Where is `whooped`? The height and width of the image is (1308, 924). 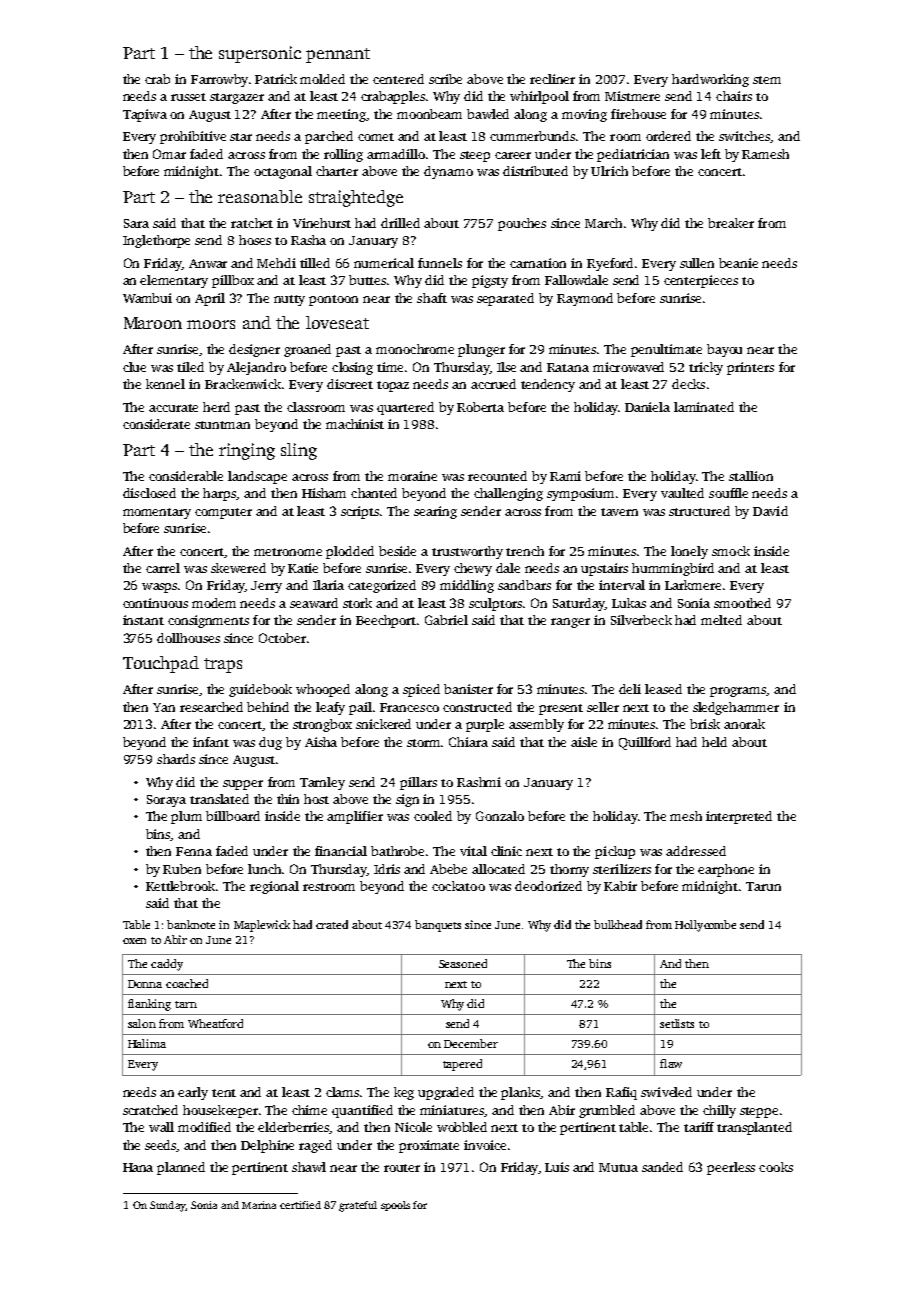 whooped is located at coordinates (323, 690).
